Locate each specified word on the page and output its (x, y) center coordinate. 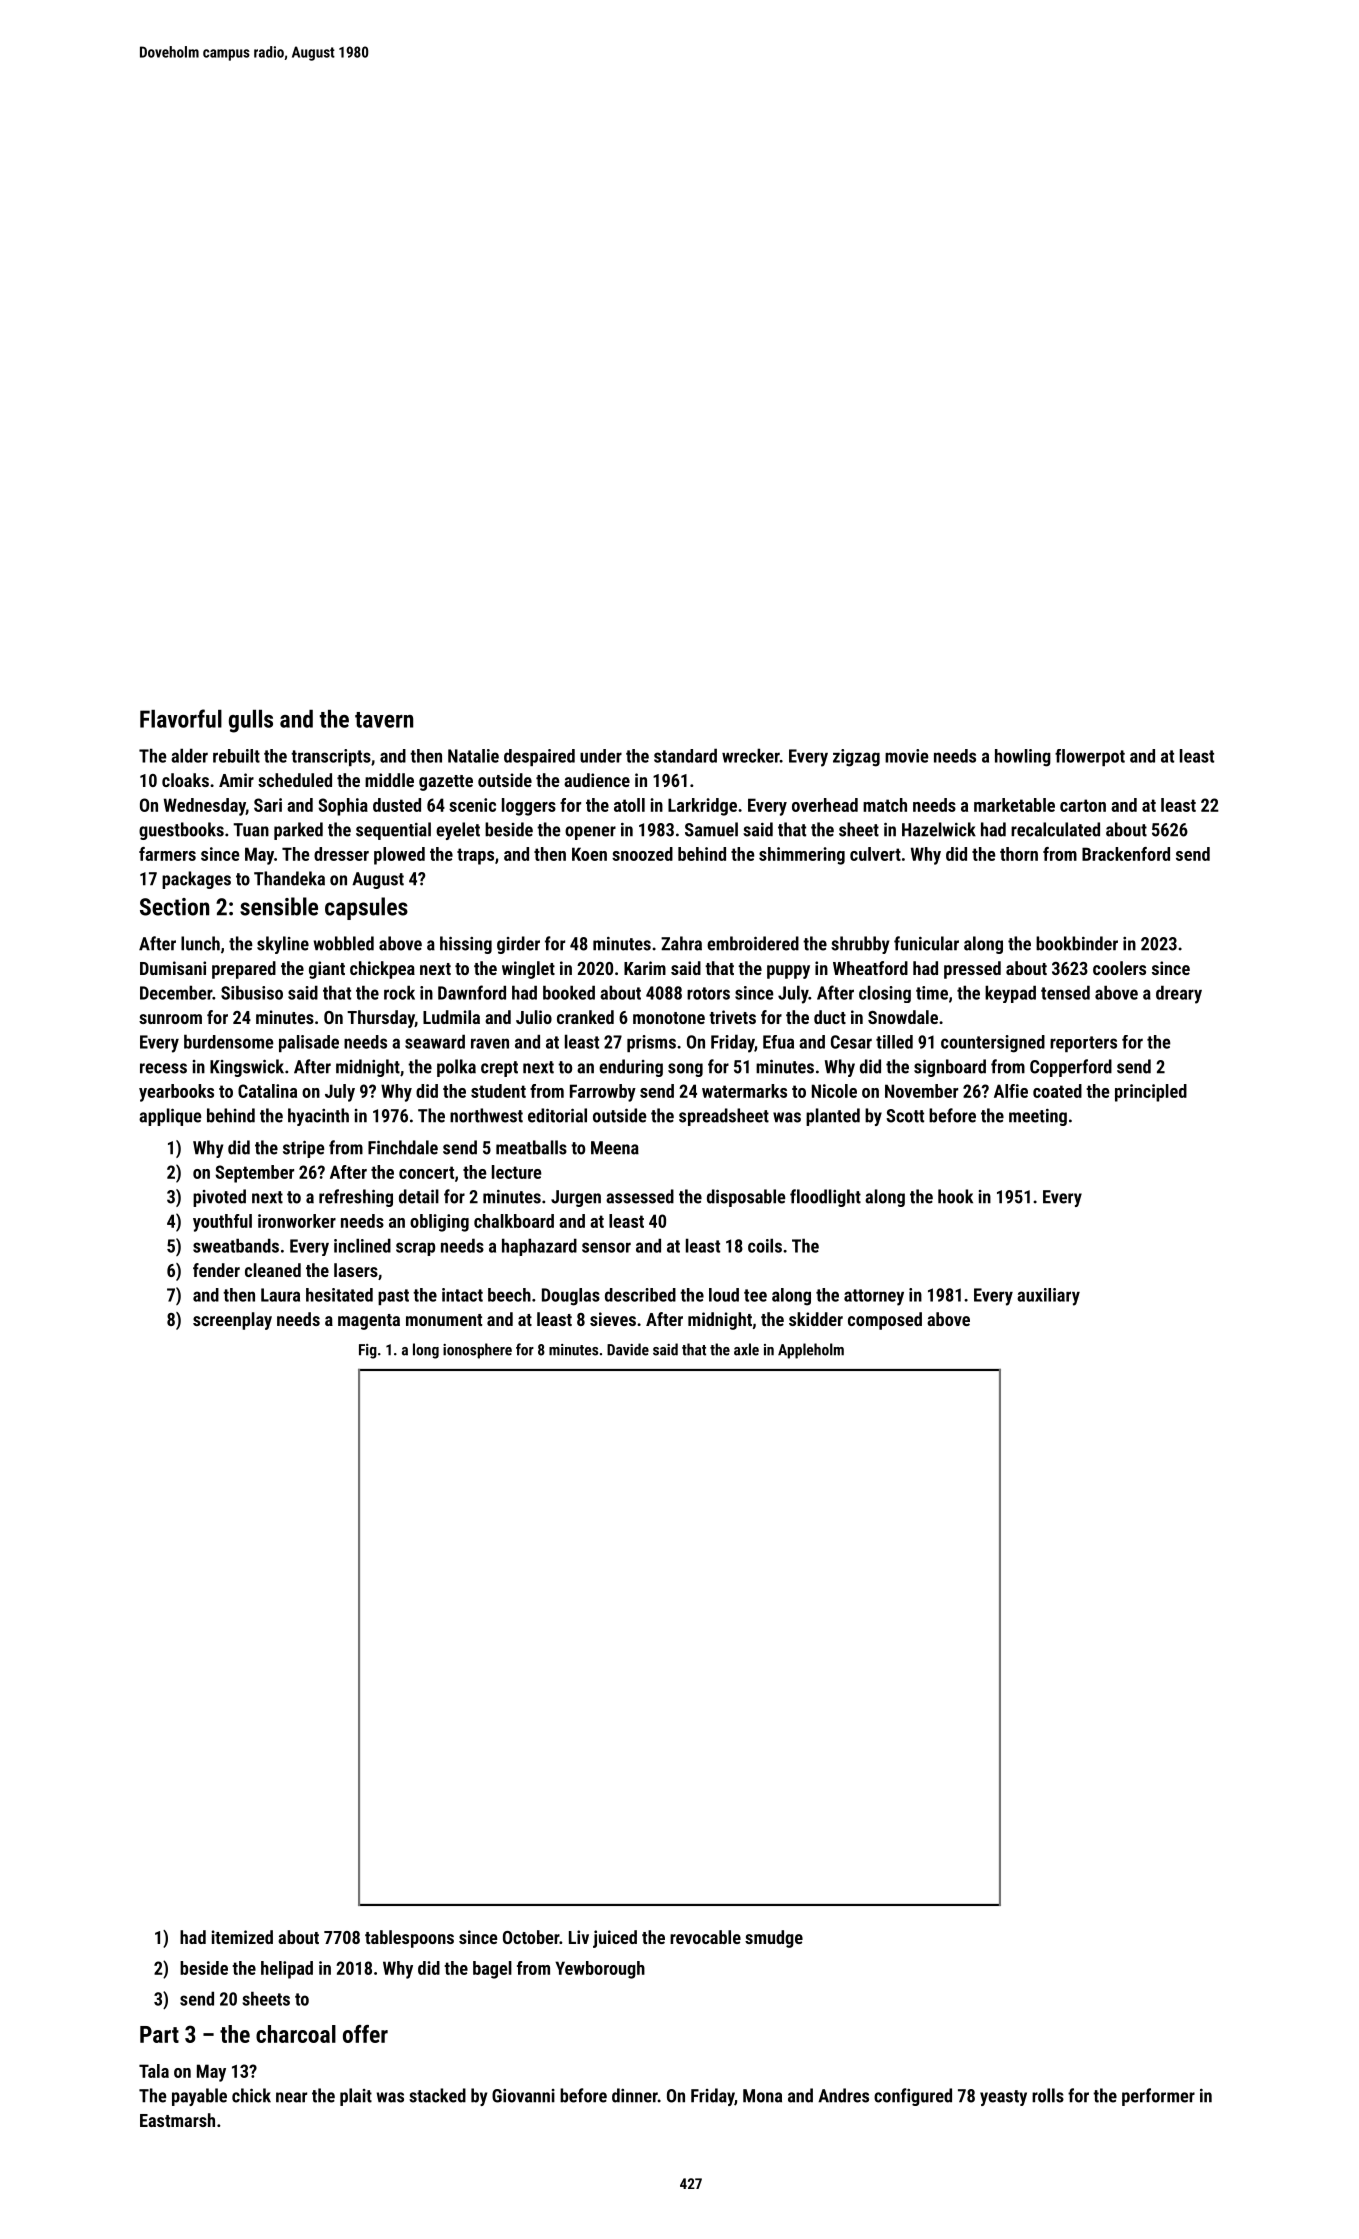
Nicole (834, 1091)
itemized (242, 1937)
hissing (466, 945)
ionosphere (477, 1351)
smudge (774, 1939)
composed (885, 1321)
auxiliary (1048, 1297)
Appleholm (811, 1351)
